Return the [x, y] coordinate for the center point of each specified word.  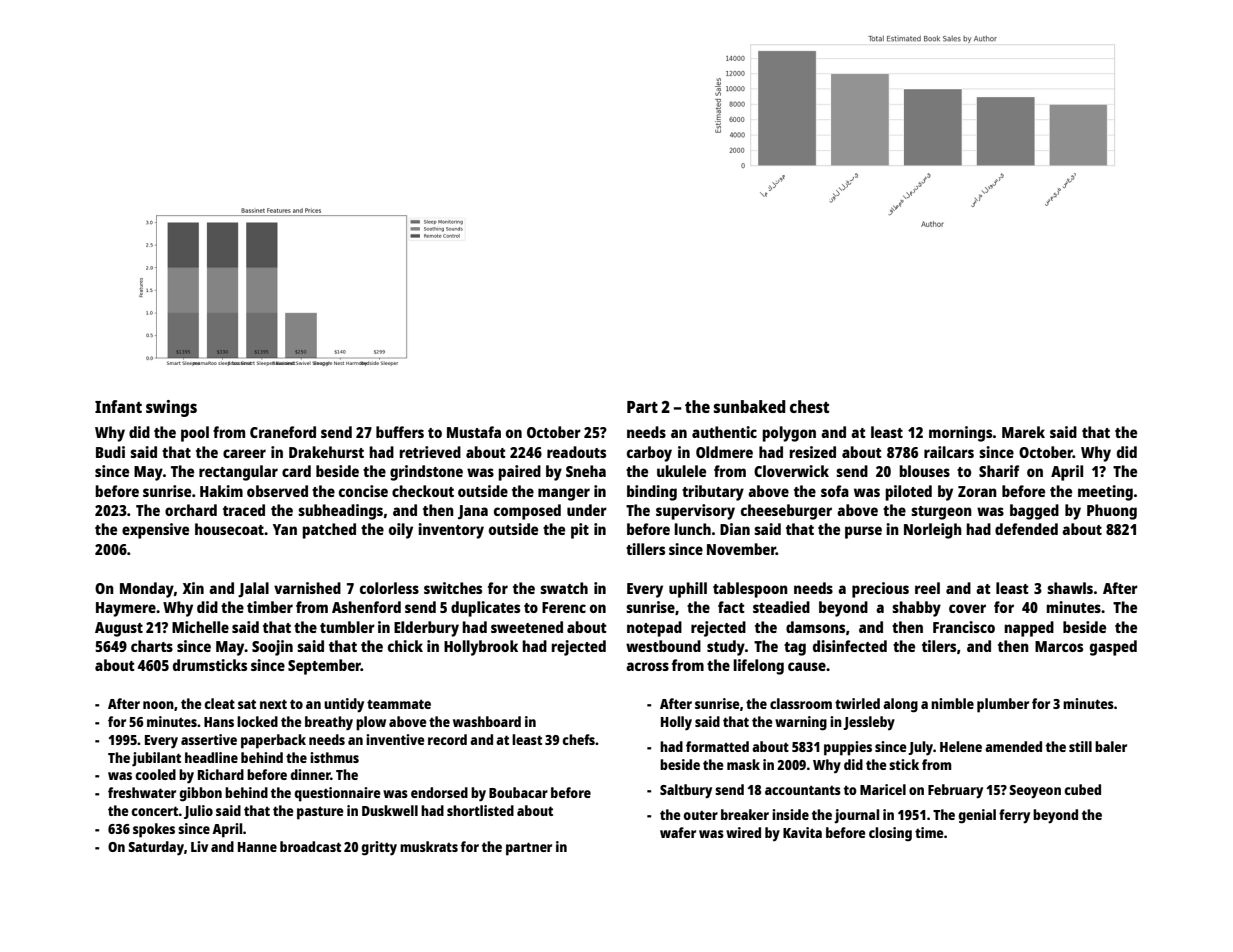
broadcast [310, 846]
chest [809, 406]
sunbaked [750, 406]
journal [856, 816]
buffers [400, 432]
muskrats [429, 846]
